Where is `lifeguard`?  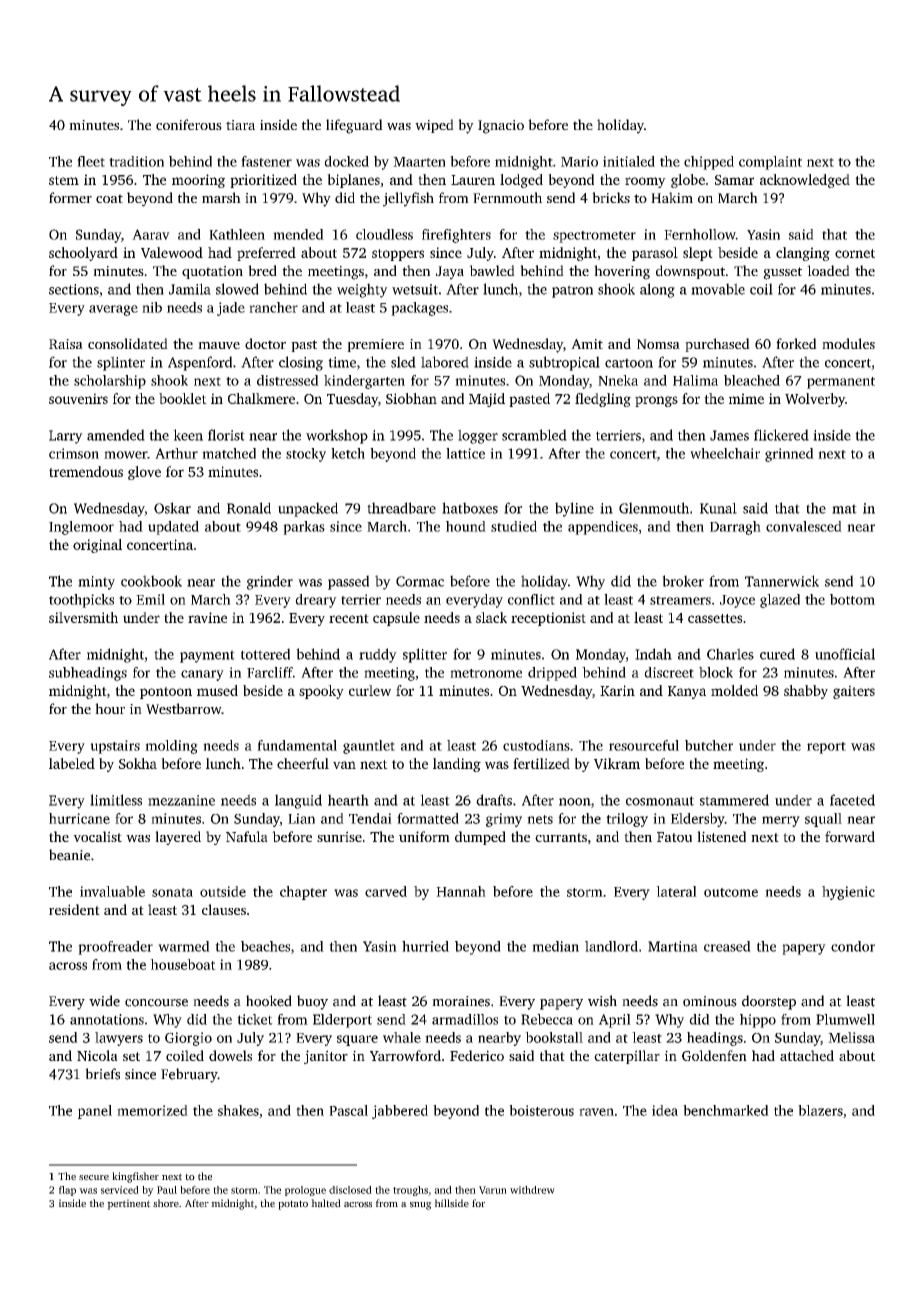
lifeguard is located at coordinates (354, 126).
